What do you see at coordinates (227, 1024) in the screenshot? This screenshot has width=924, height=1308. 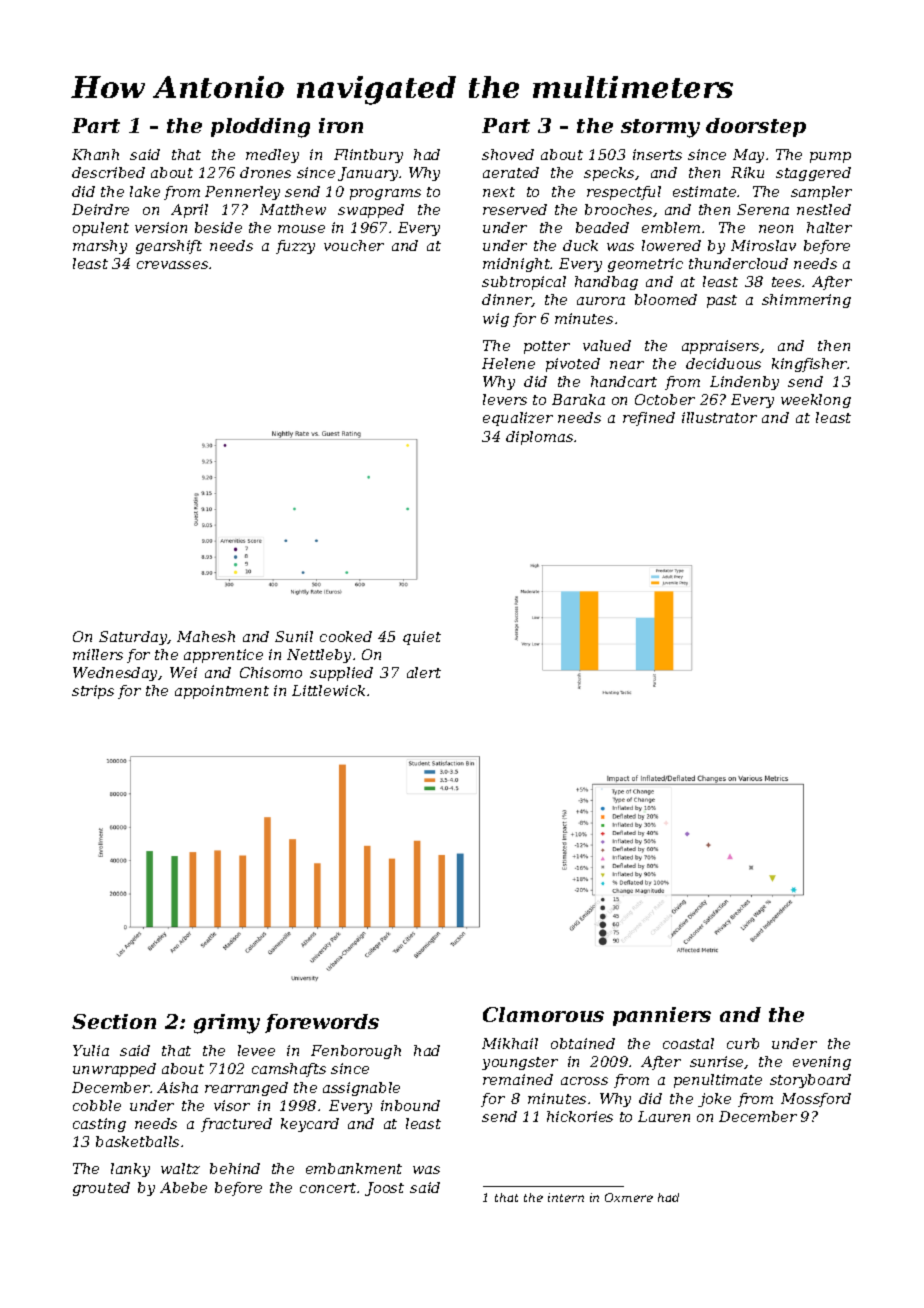 I see `grimy` at bounding box center [227, 1024].
